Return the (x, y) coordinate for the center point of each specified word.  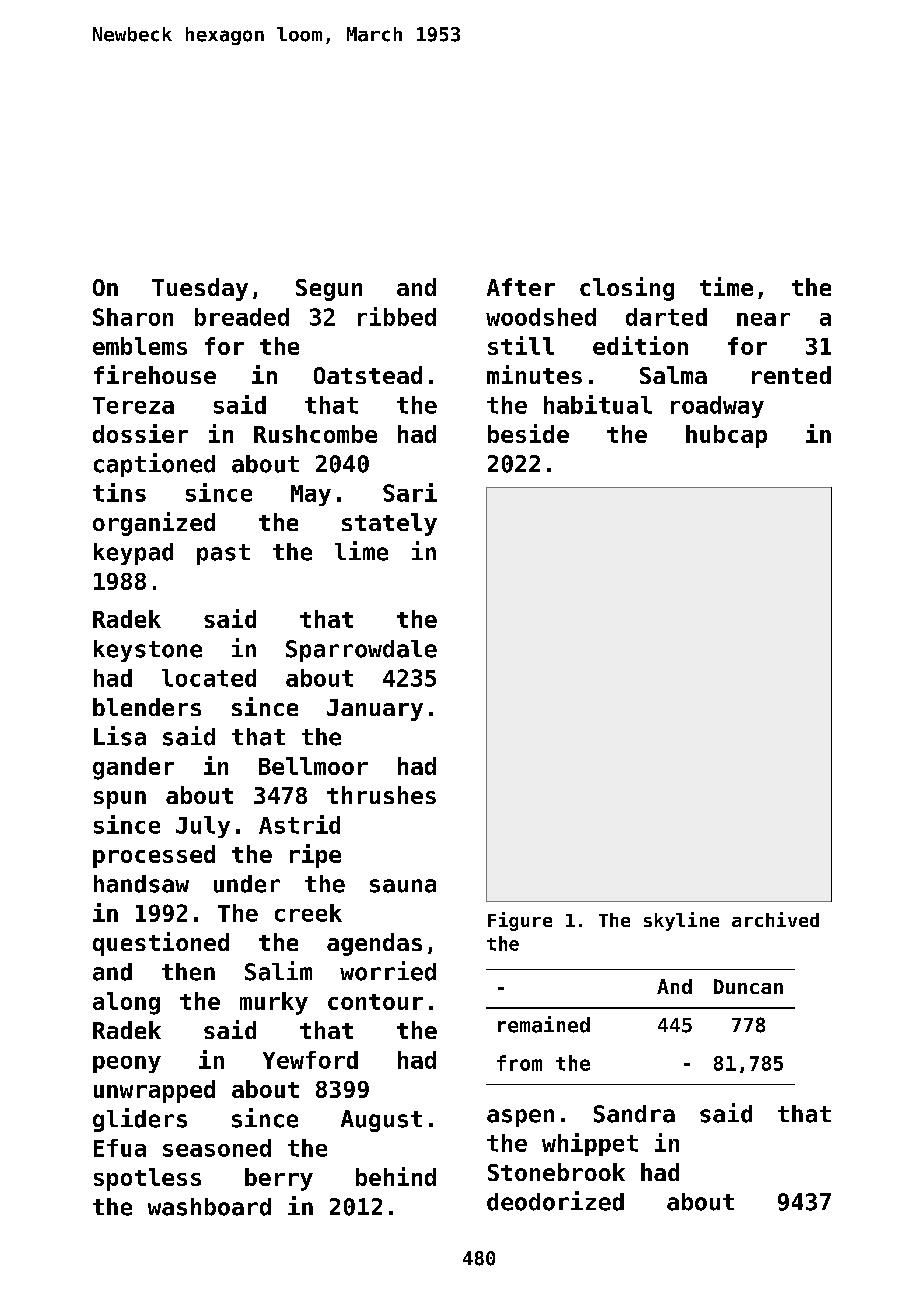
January (375, 710)
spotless (147, 1179)
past (223, 554)
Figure (520, 921)
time (726, 286)
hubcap (726, 436)
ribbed (397, 316)
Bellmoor (313, 766)
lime (361, 551)
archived (775, 919)
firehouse (155, 374)
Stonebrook (556, 1172)
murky (274, 1003)
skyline (681, 921)
